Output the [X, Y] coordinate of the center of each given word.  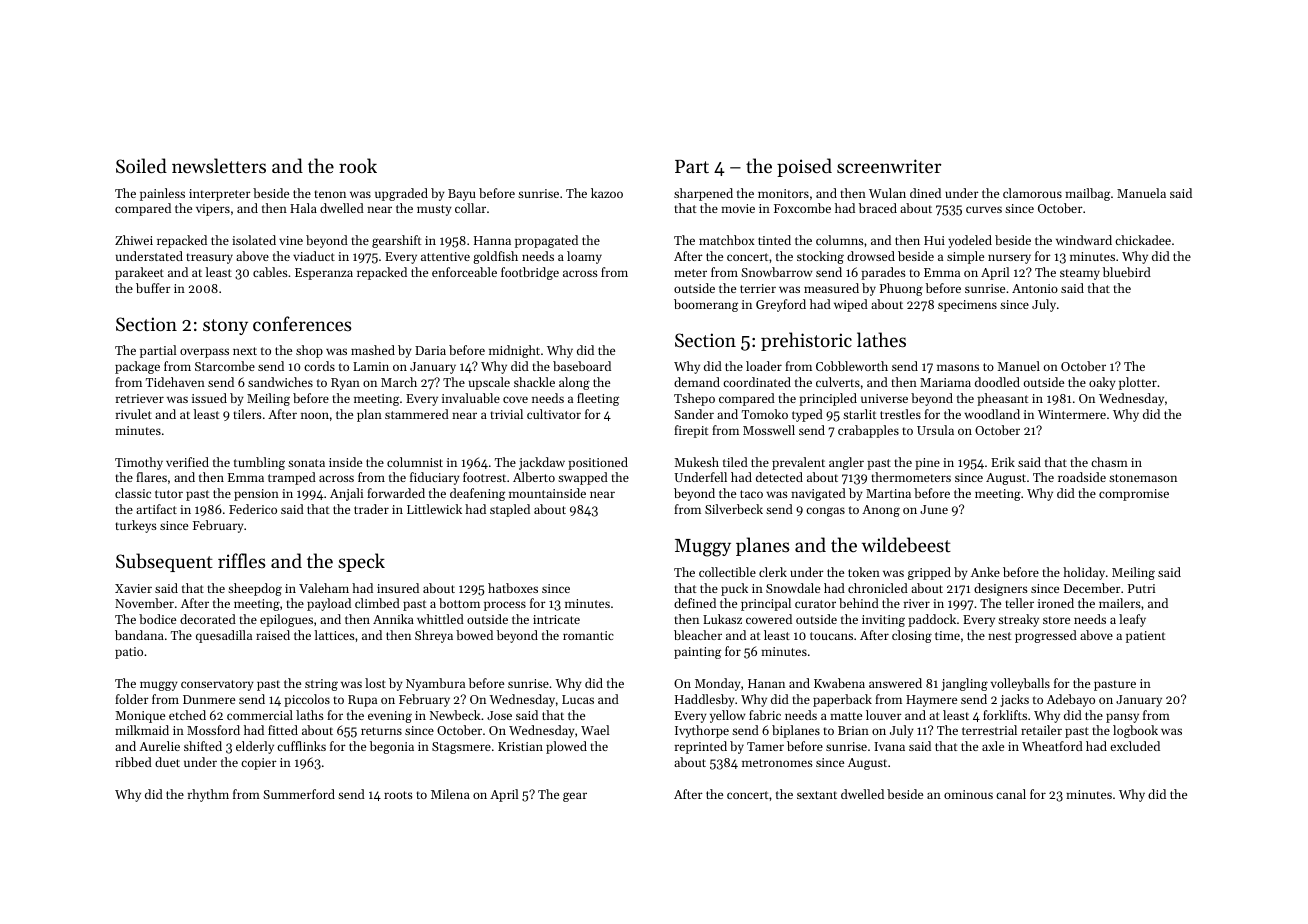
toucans [831, 636]
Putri [1141, 588]
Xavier [133, 588]
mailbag [1087, 194]
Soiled [141, 166]
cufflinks [301, 746]
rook [358, 165]
